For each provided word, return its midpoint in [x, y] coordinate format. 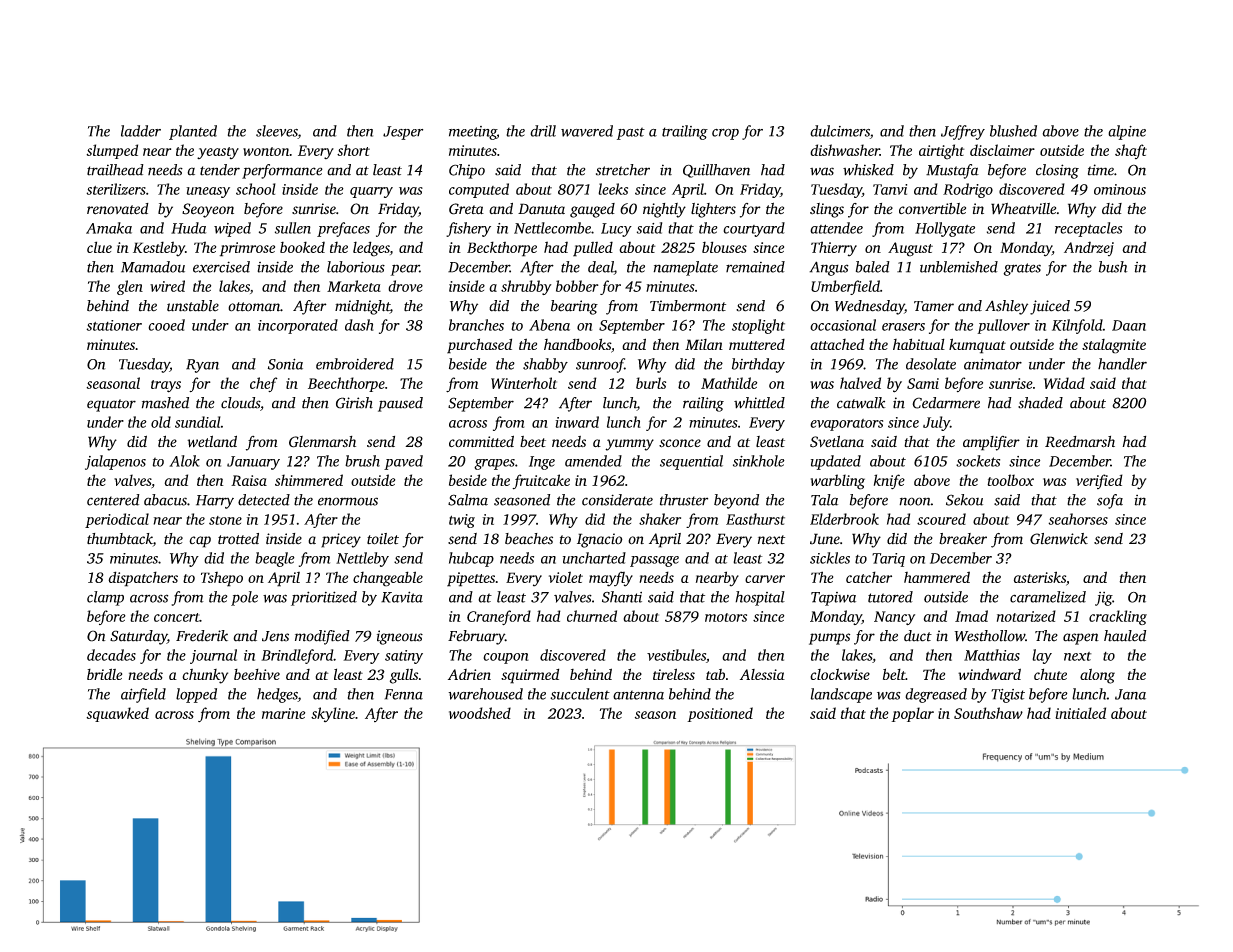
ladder [141, 131]
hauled [1125, 636]
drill [543, 131]
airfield [143, 695]
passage [654, 561]
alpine [1127, 132]
